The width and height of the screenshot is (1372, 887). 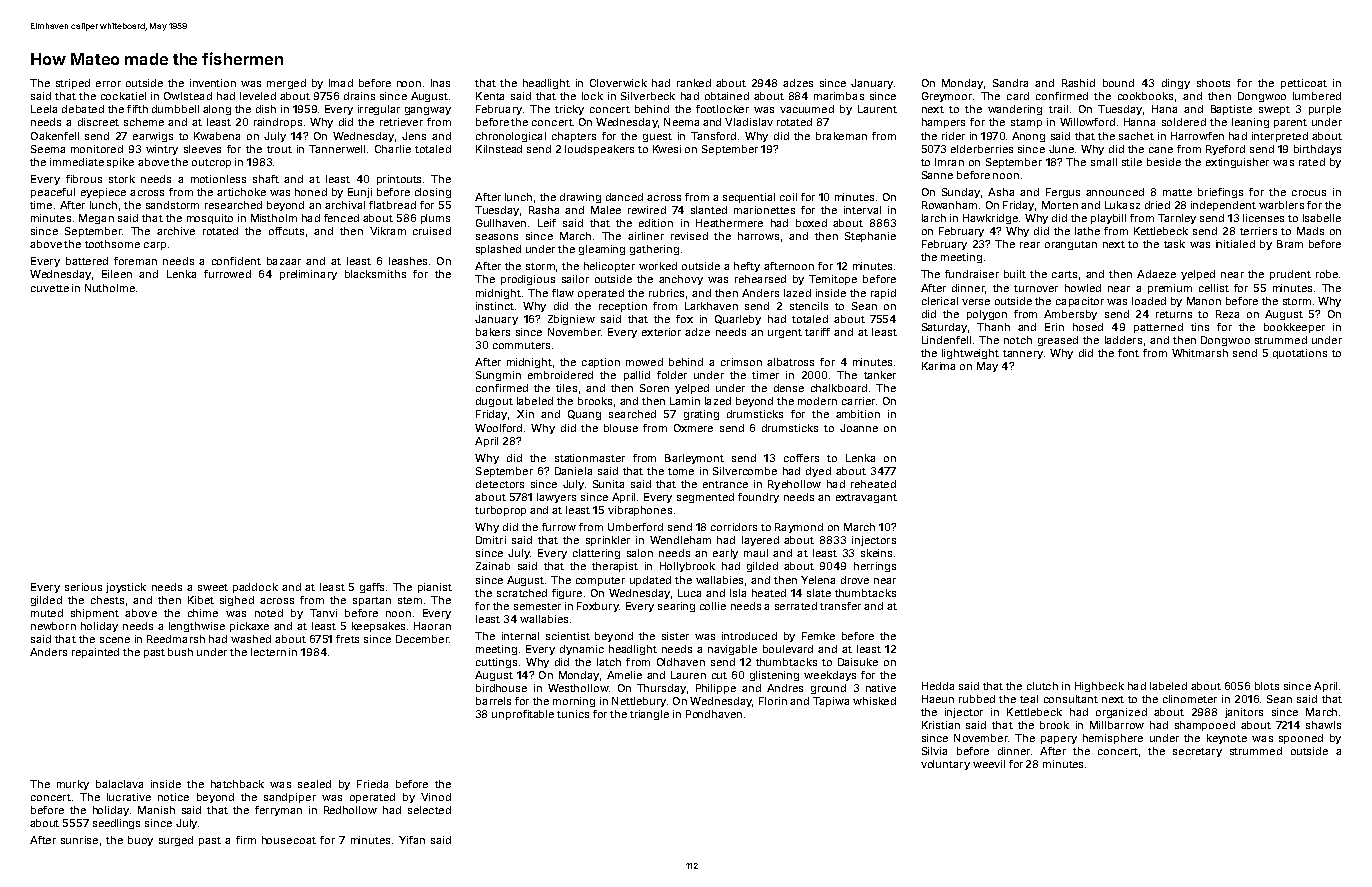 What do you see at coordinates (876, 553) in the screenshot?
I see `skeins` at bounding box center [876, 553].
